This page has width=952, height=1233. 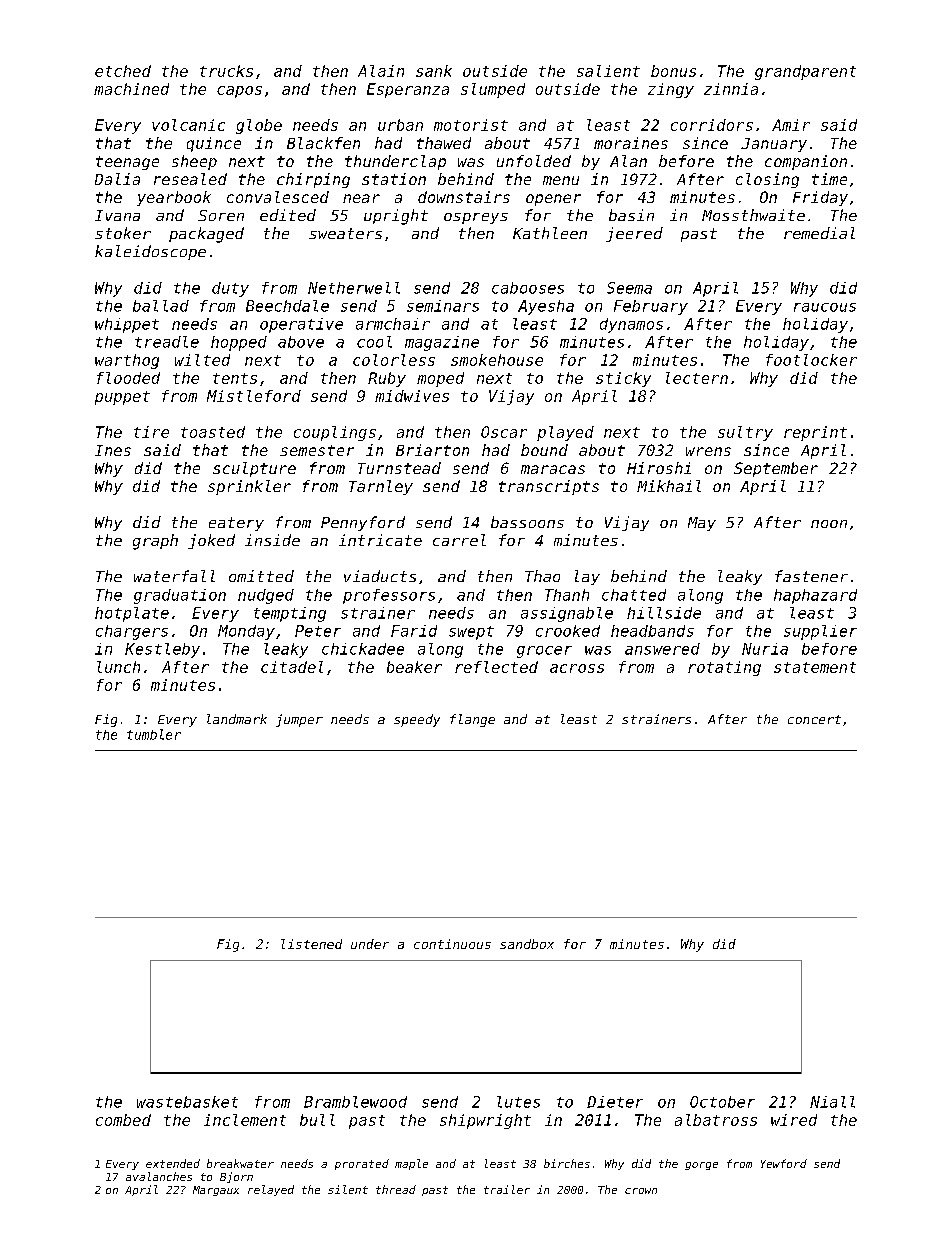 I want to click on swept, so click(x=471, y=633).
